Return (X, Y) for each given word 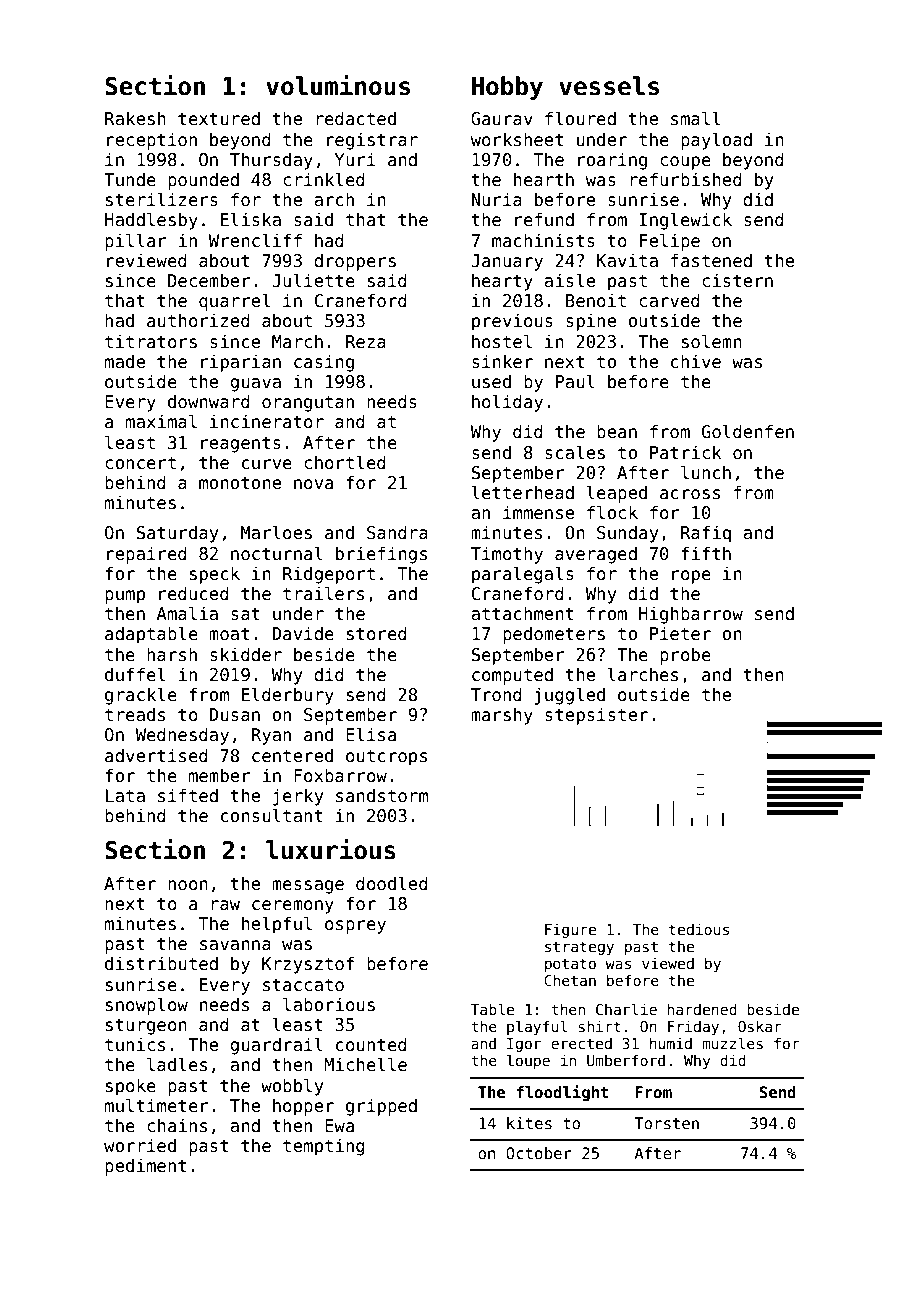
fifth (706, 553)
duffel (135, 674)
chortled (345, 462)
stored (377, 633)
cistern (737, 280)
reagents (241, 445)
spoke (131, 1087)
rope (691, 577)
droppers (355, 262)
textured (219, 118)
